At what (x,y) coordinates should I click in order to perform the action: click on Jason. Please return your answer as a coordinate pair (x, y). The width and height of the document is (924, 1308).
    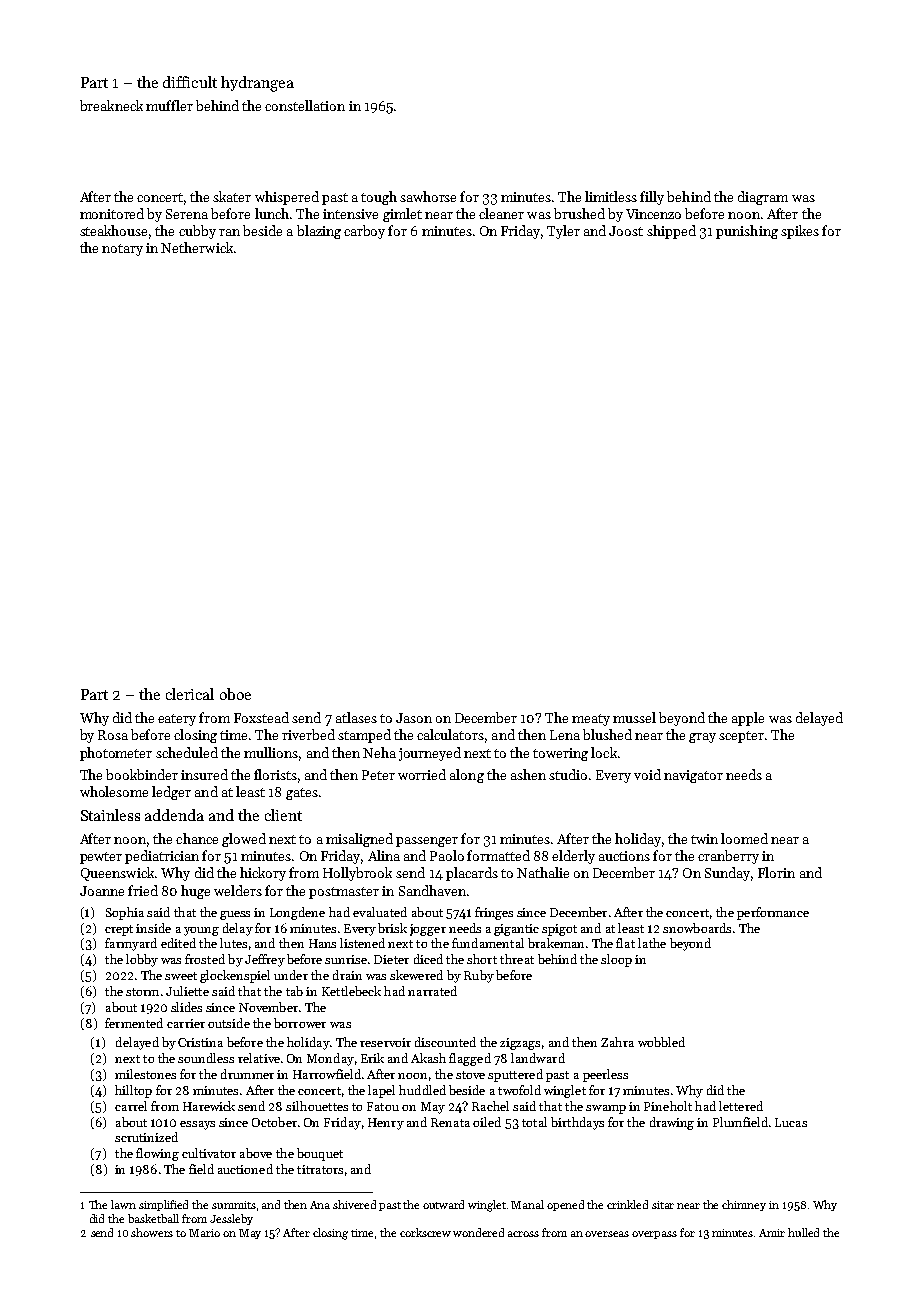
    Looking at the image, I should click on (414, 718).
